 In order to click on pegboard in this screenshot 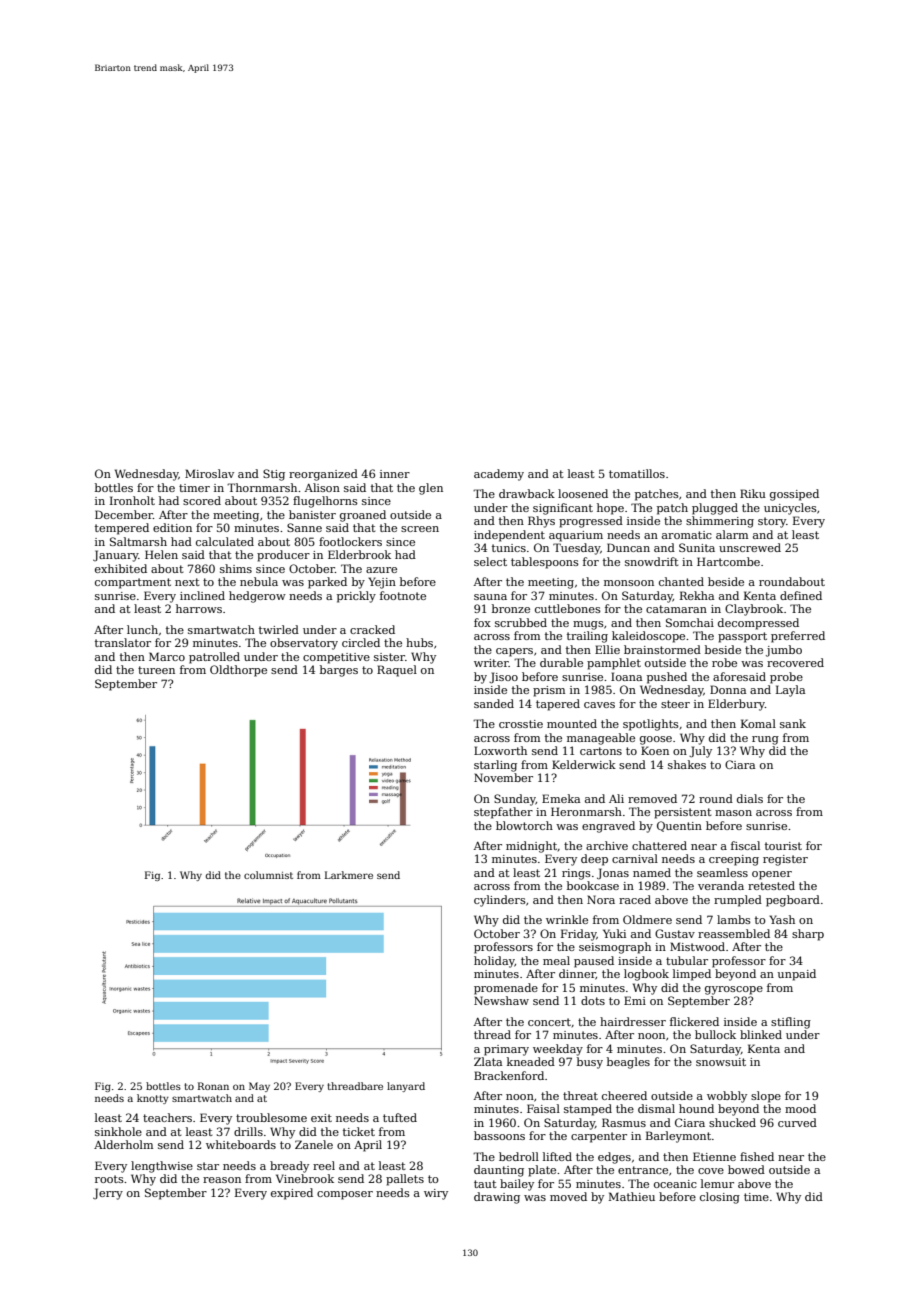, I will do `click(793, 901)`.
